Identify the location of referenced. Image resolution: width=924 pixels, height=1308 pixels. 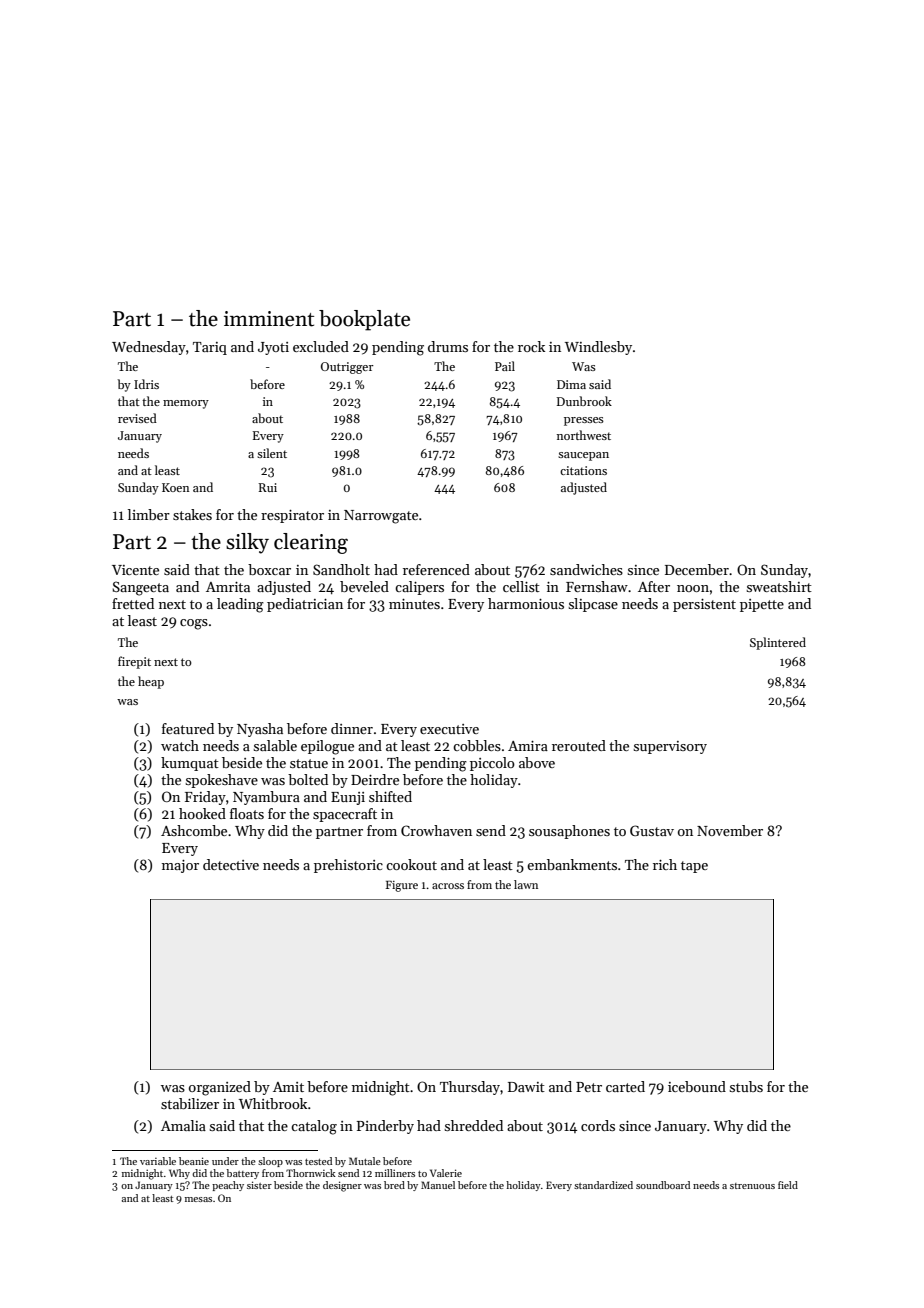
(436, 569).
